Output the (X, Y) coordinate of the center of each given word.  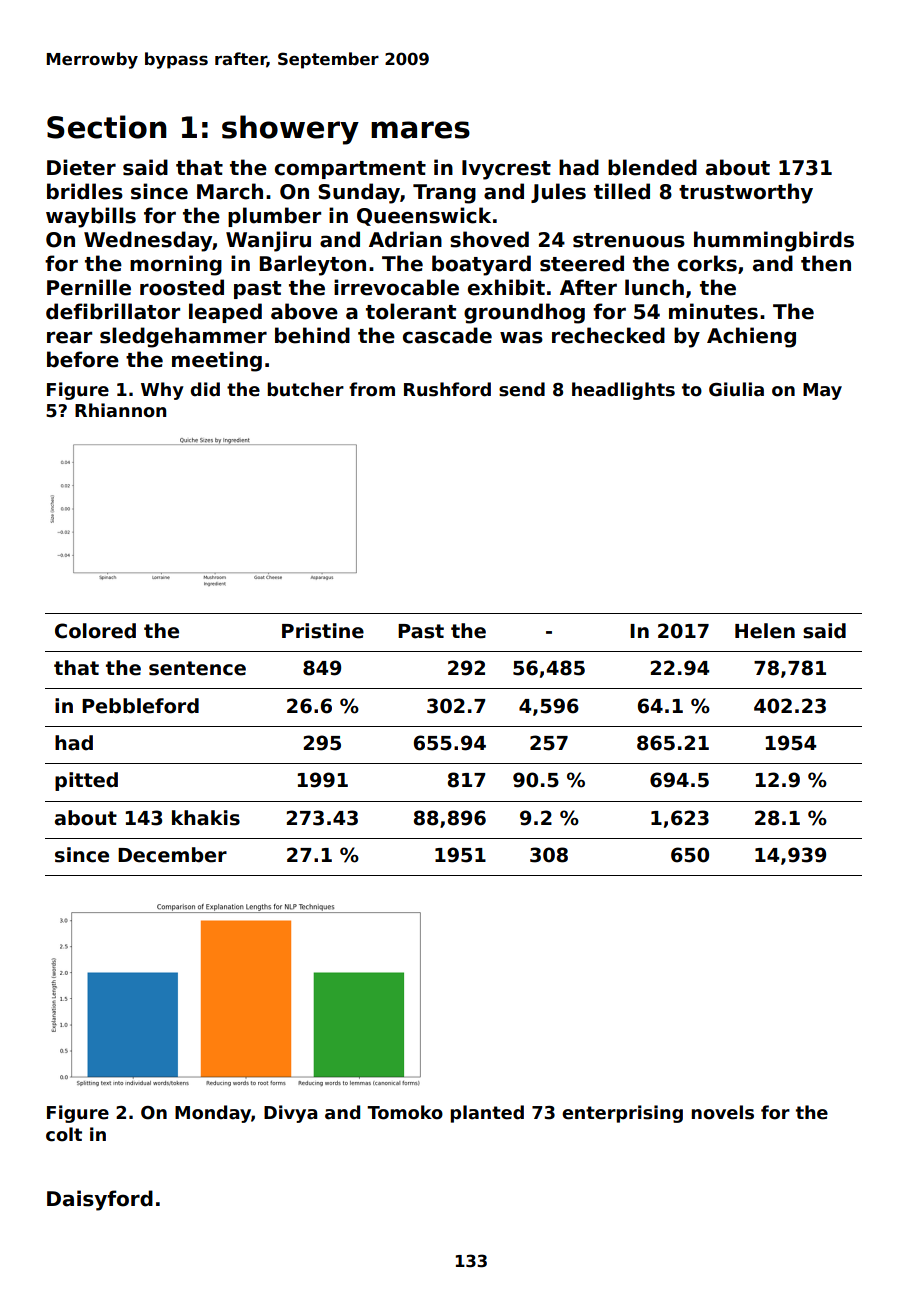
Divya (291, 1114)
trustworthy (746, 193)
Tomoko (405, 1112)
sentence (197, 668)
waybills (91, 217)
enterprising (622, 1114)
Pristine (323, 631)
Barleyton (313, 265)
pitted (86, 781)
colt (64, 1134)
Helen (765, 631)
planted (487, 1114)
